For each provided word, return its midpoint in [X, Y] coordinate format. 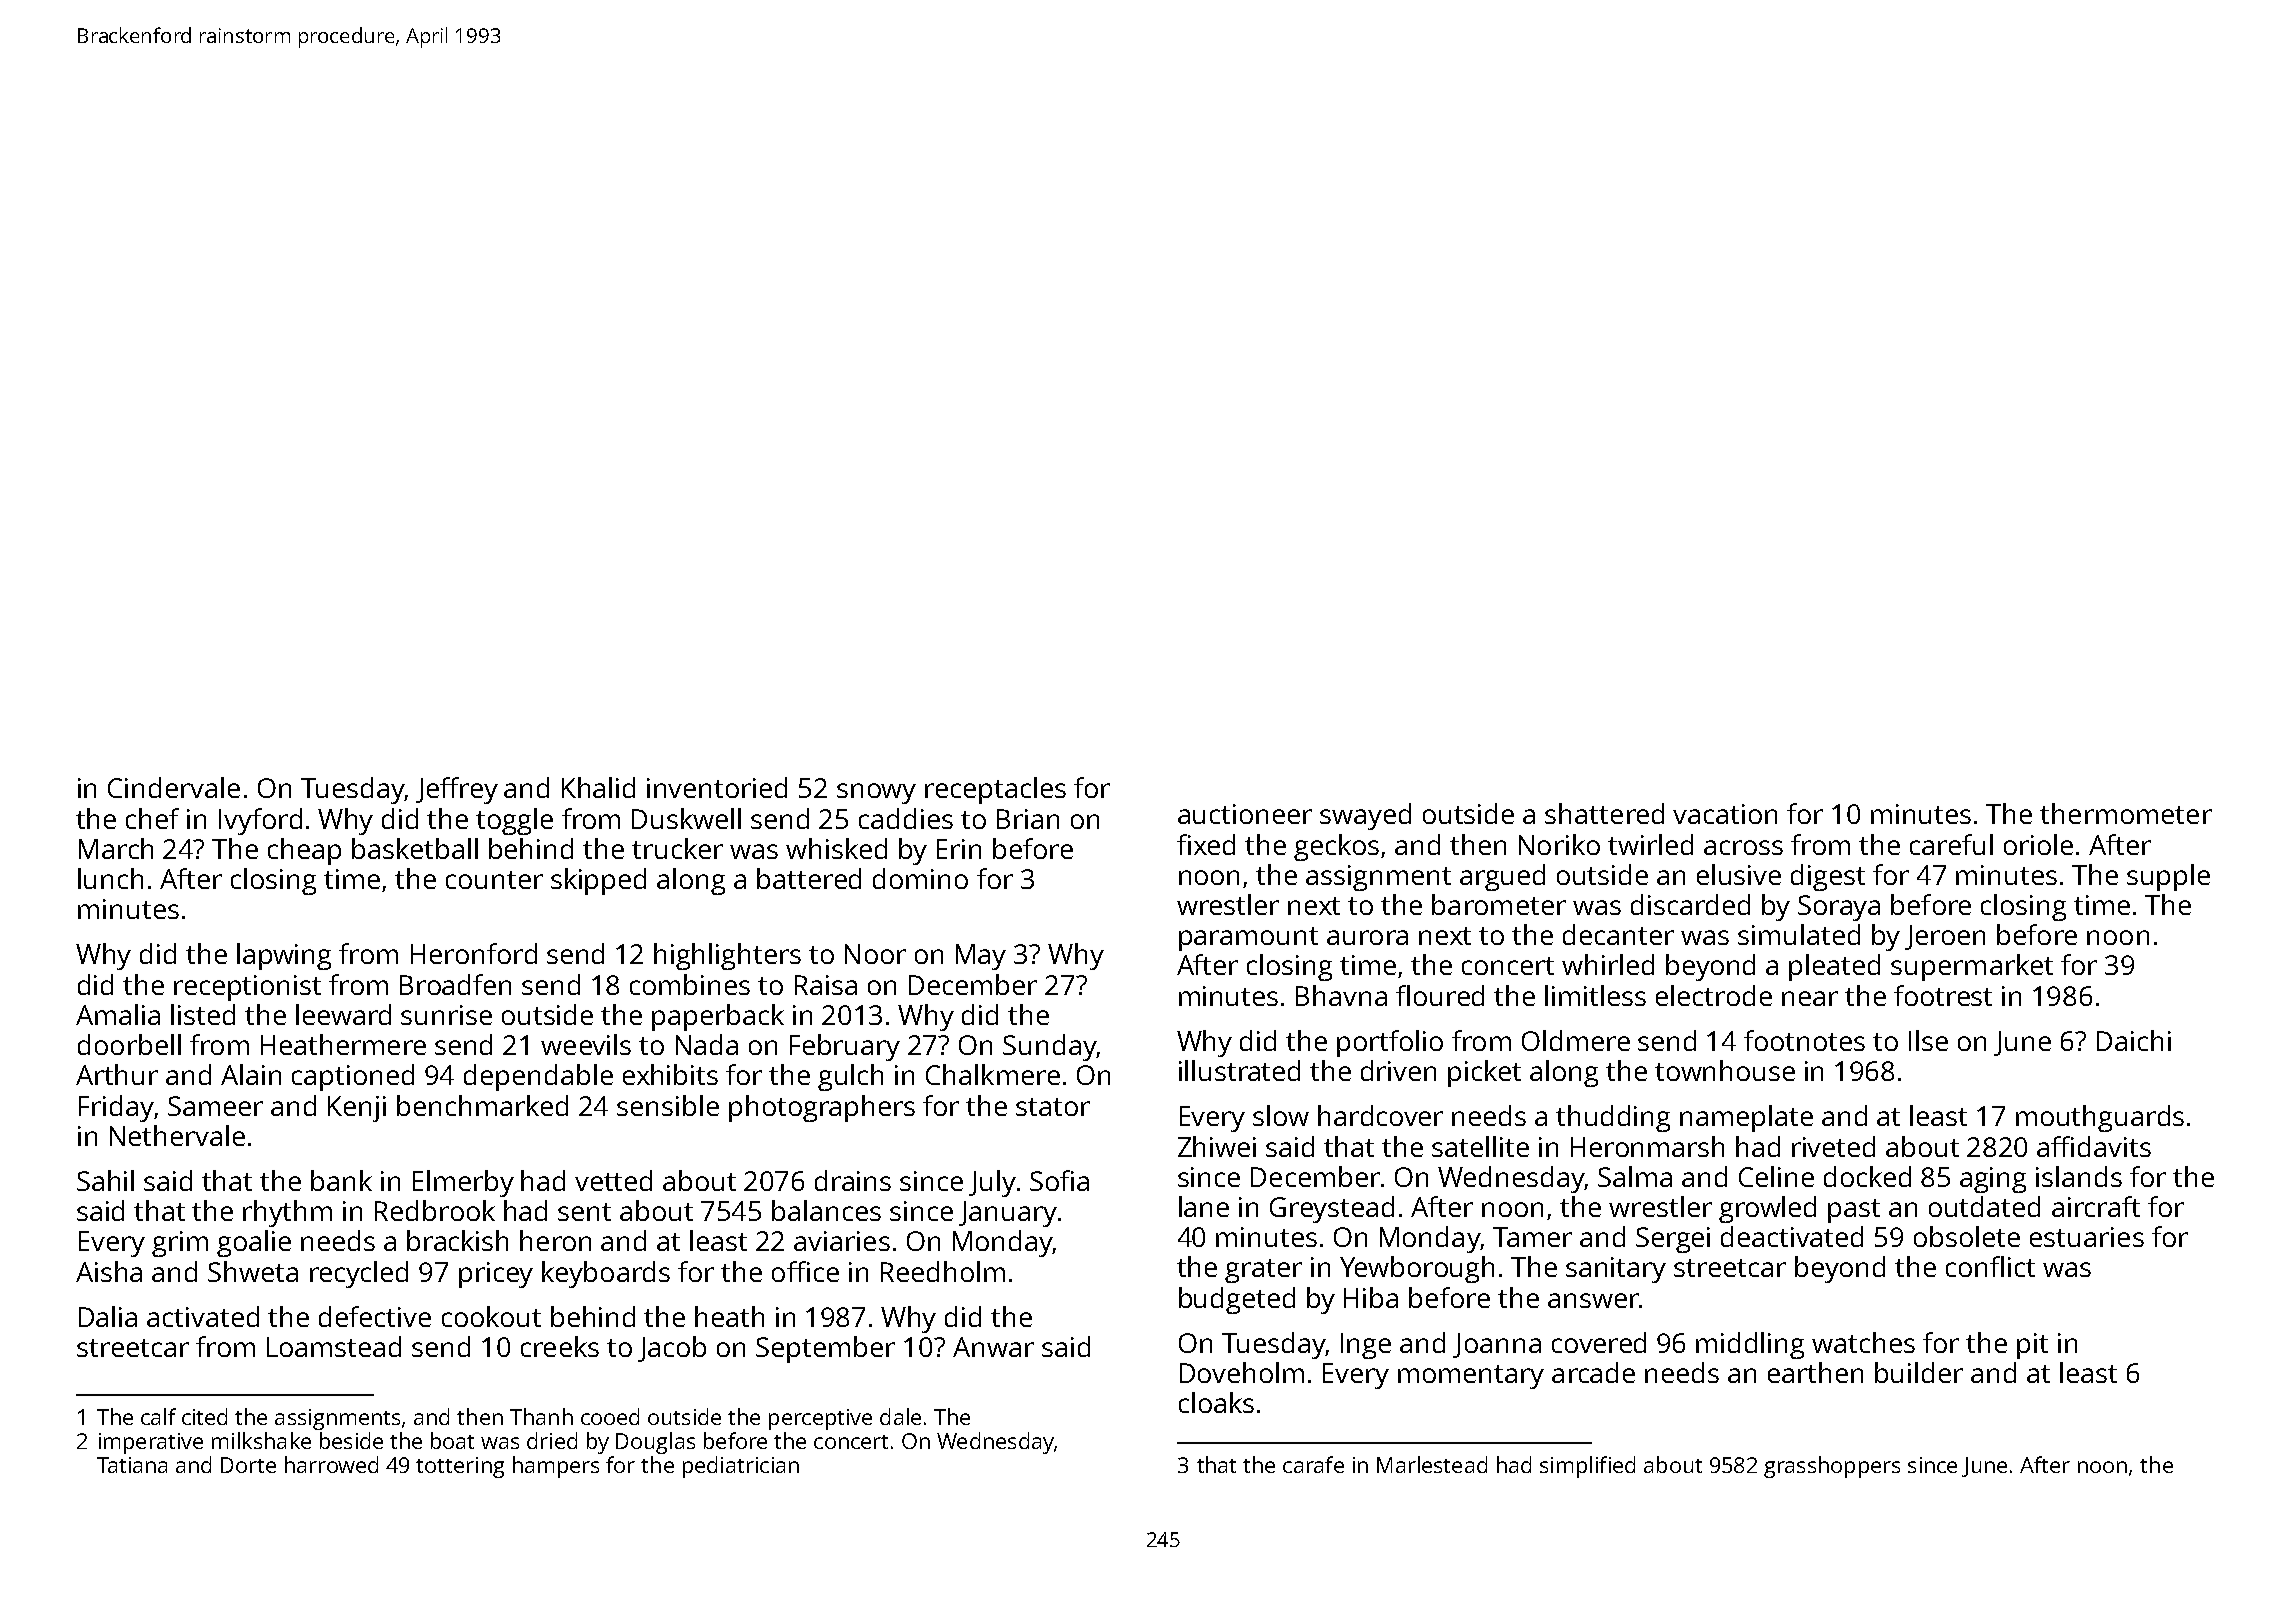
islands [2079, 1176]
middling [1750, 1345]
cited [204, 1416]
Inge [1366, 1346]
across [1743, 847]
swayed [1365, 816]
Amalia [118, 1014]
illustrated [1239, 1070]
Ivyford [260, 821]
